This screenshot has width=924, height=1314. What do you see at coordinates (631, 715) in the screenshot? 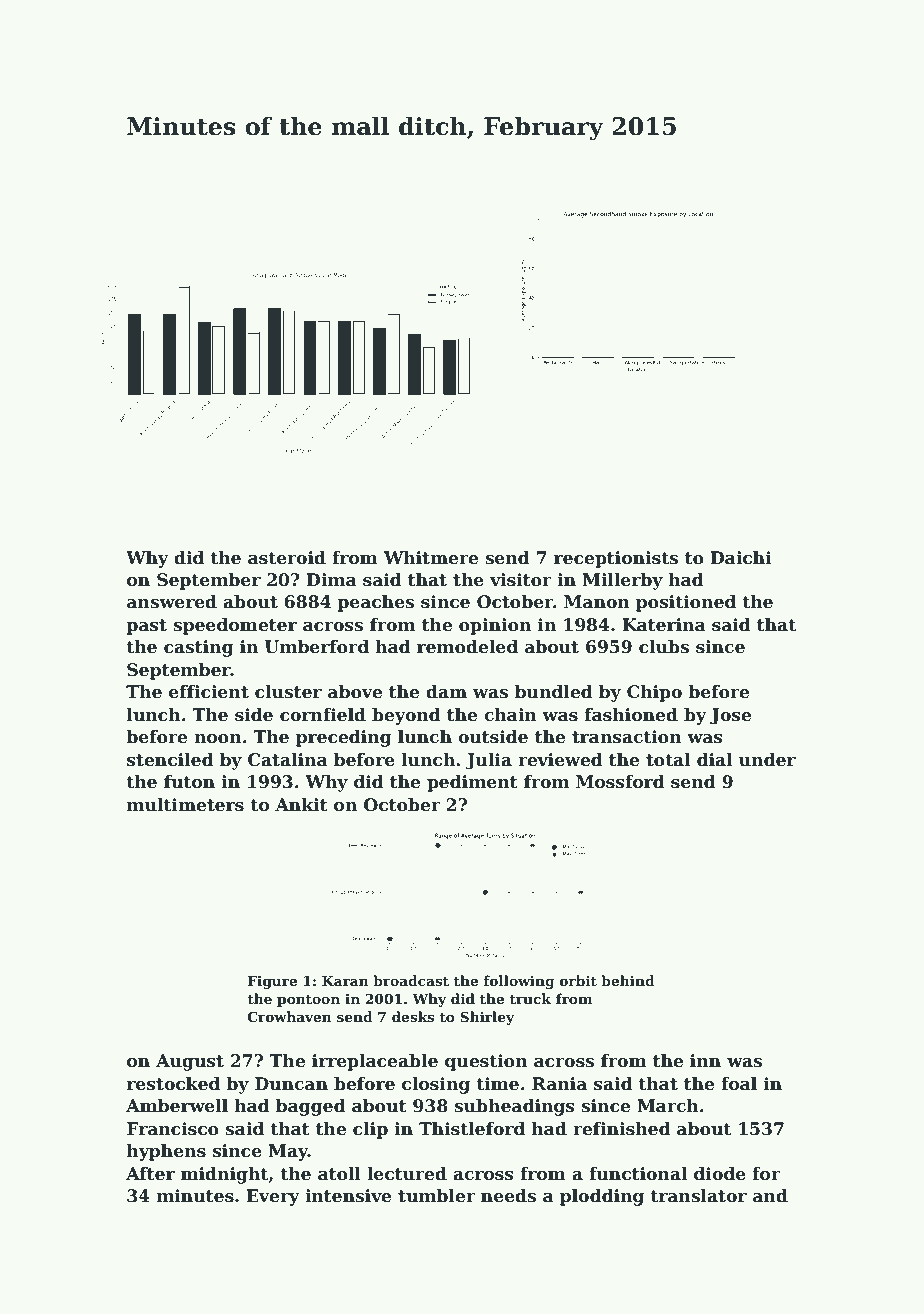
I see `fashioned` at bounding box center [631, 715].
